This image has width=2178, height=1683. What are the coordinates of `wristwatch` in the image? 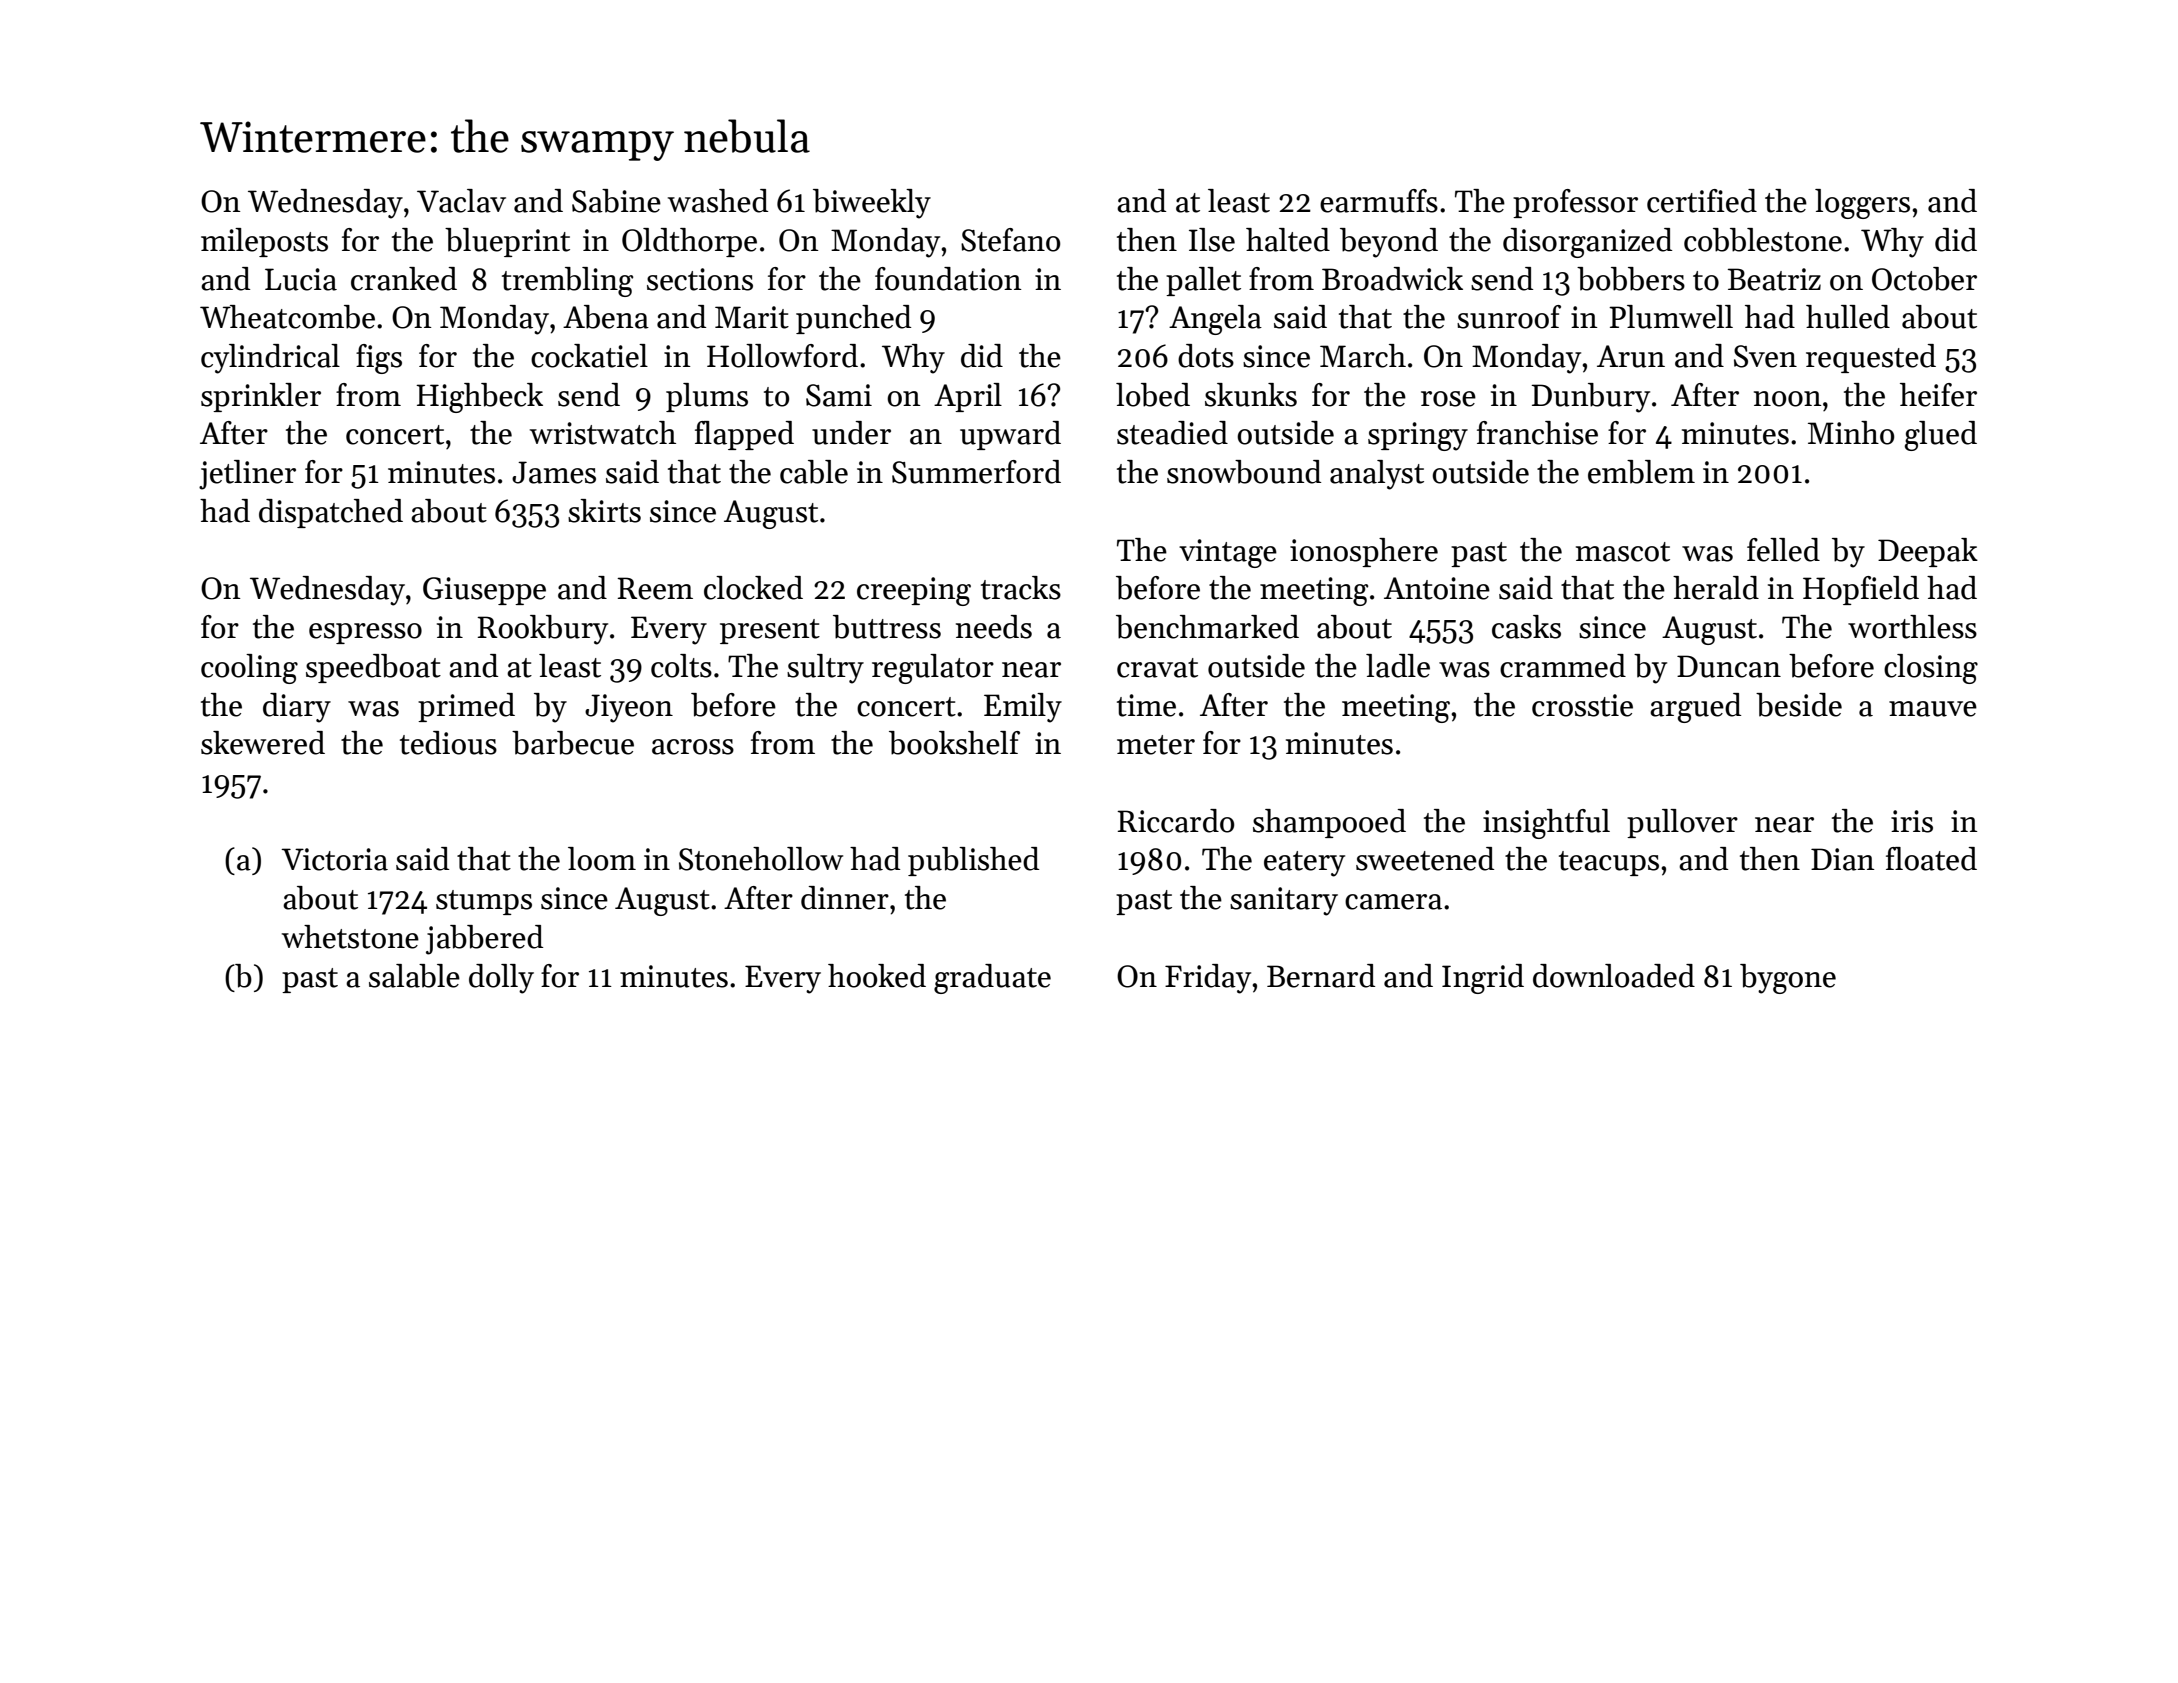 It's located at (603, 433).
